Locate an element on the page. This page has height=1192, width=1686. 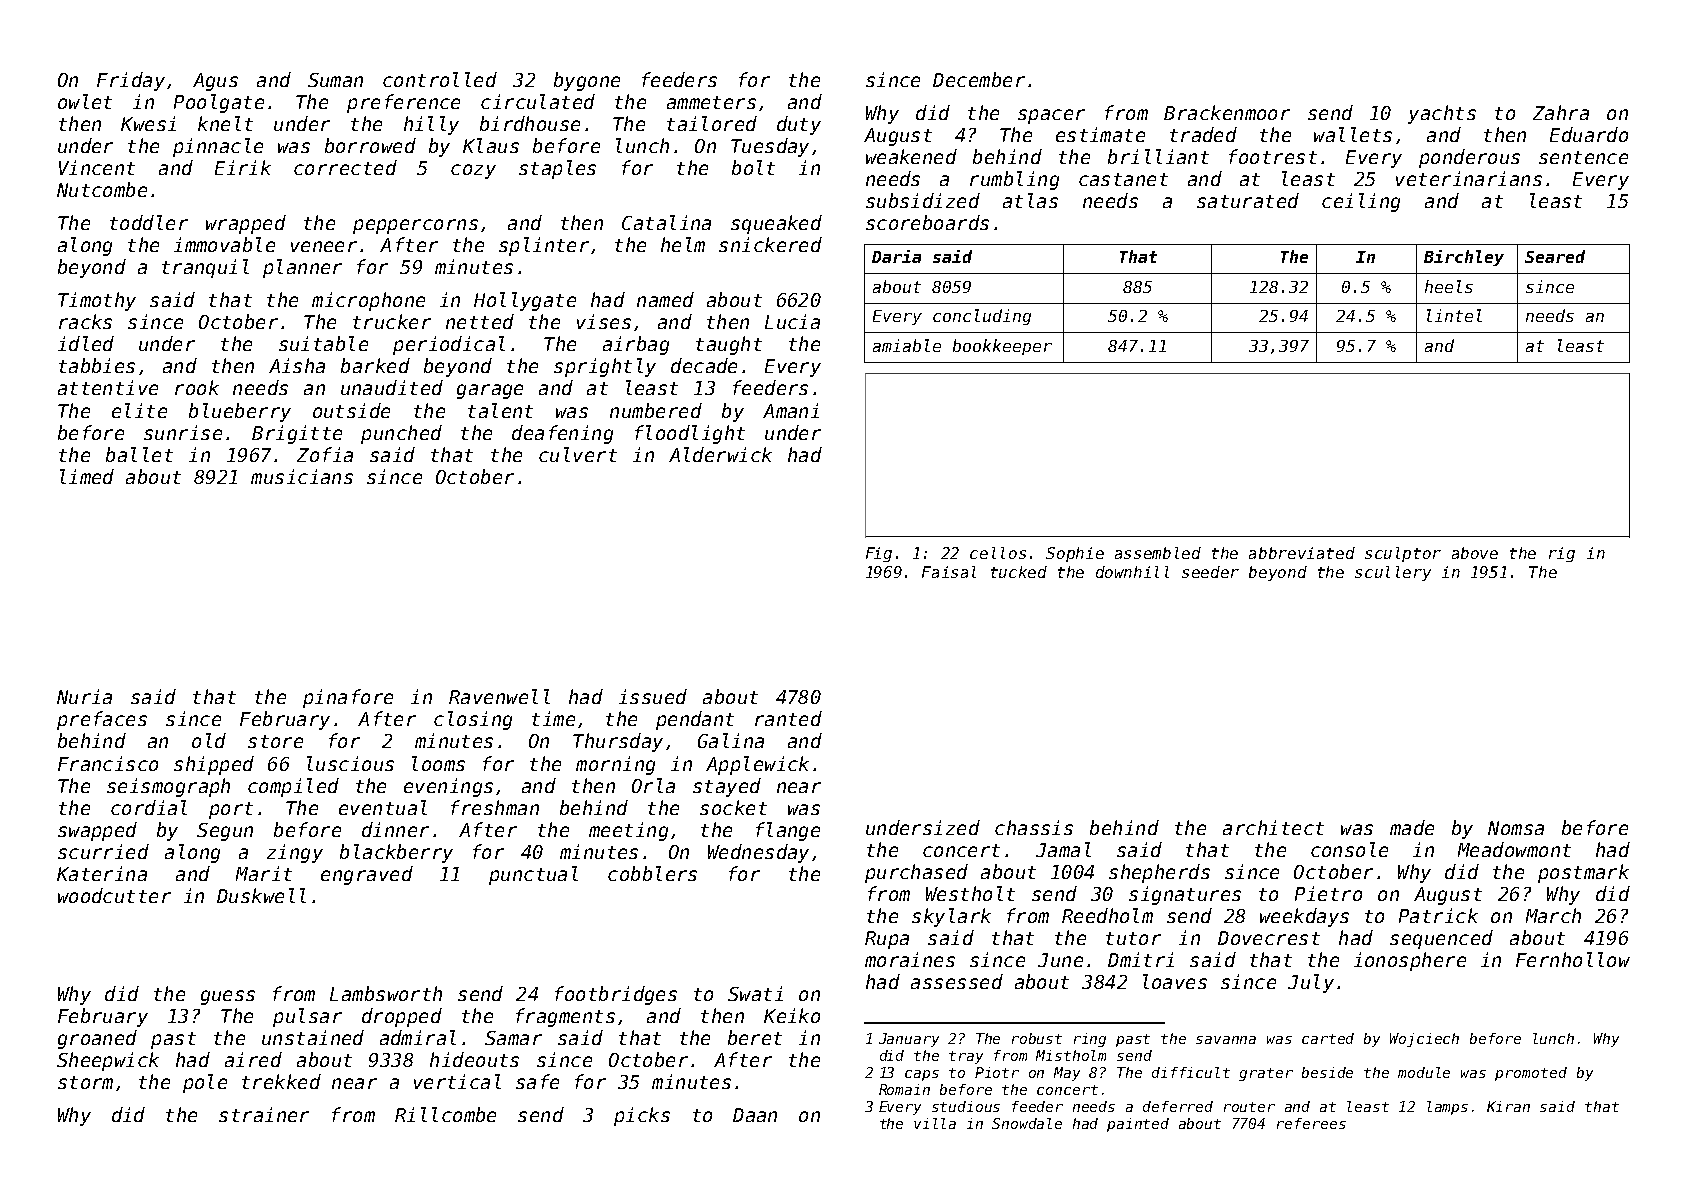
signatures is located at coordinates (1185, 895).
